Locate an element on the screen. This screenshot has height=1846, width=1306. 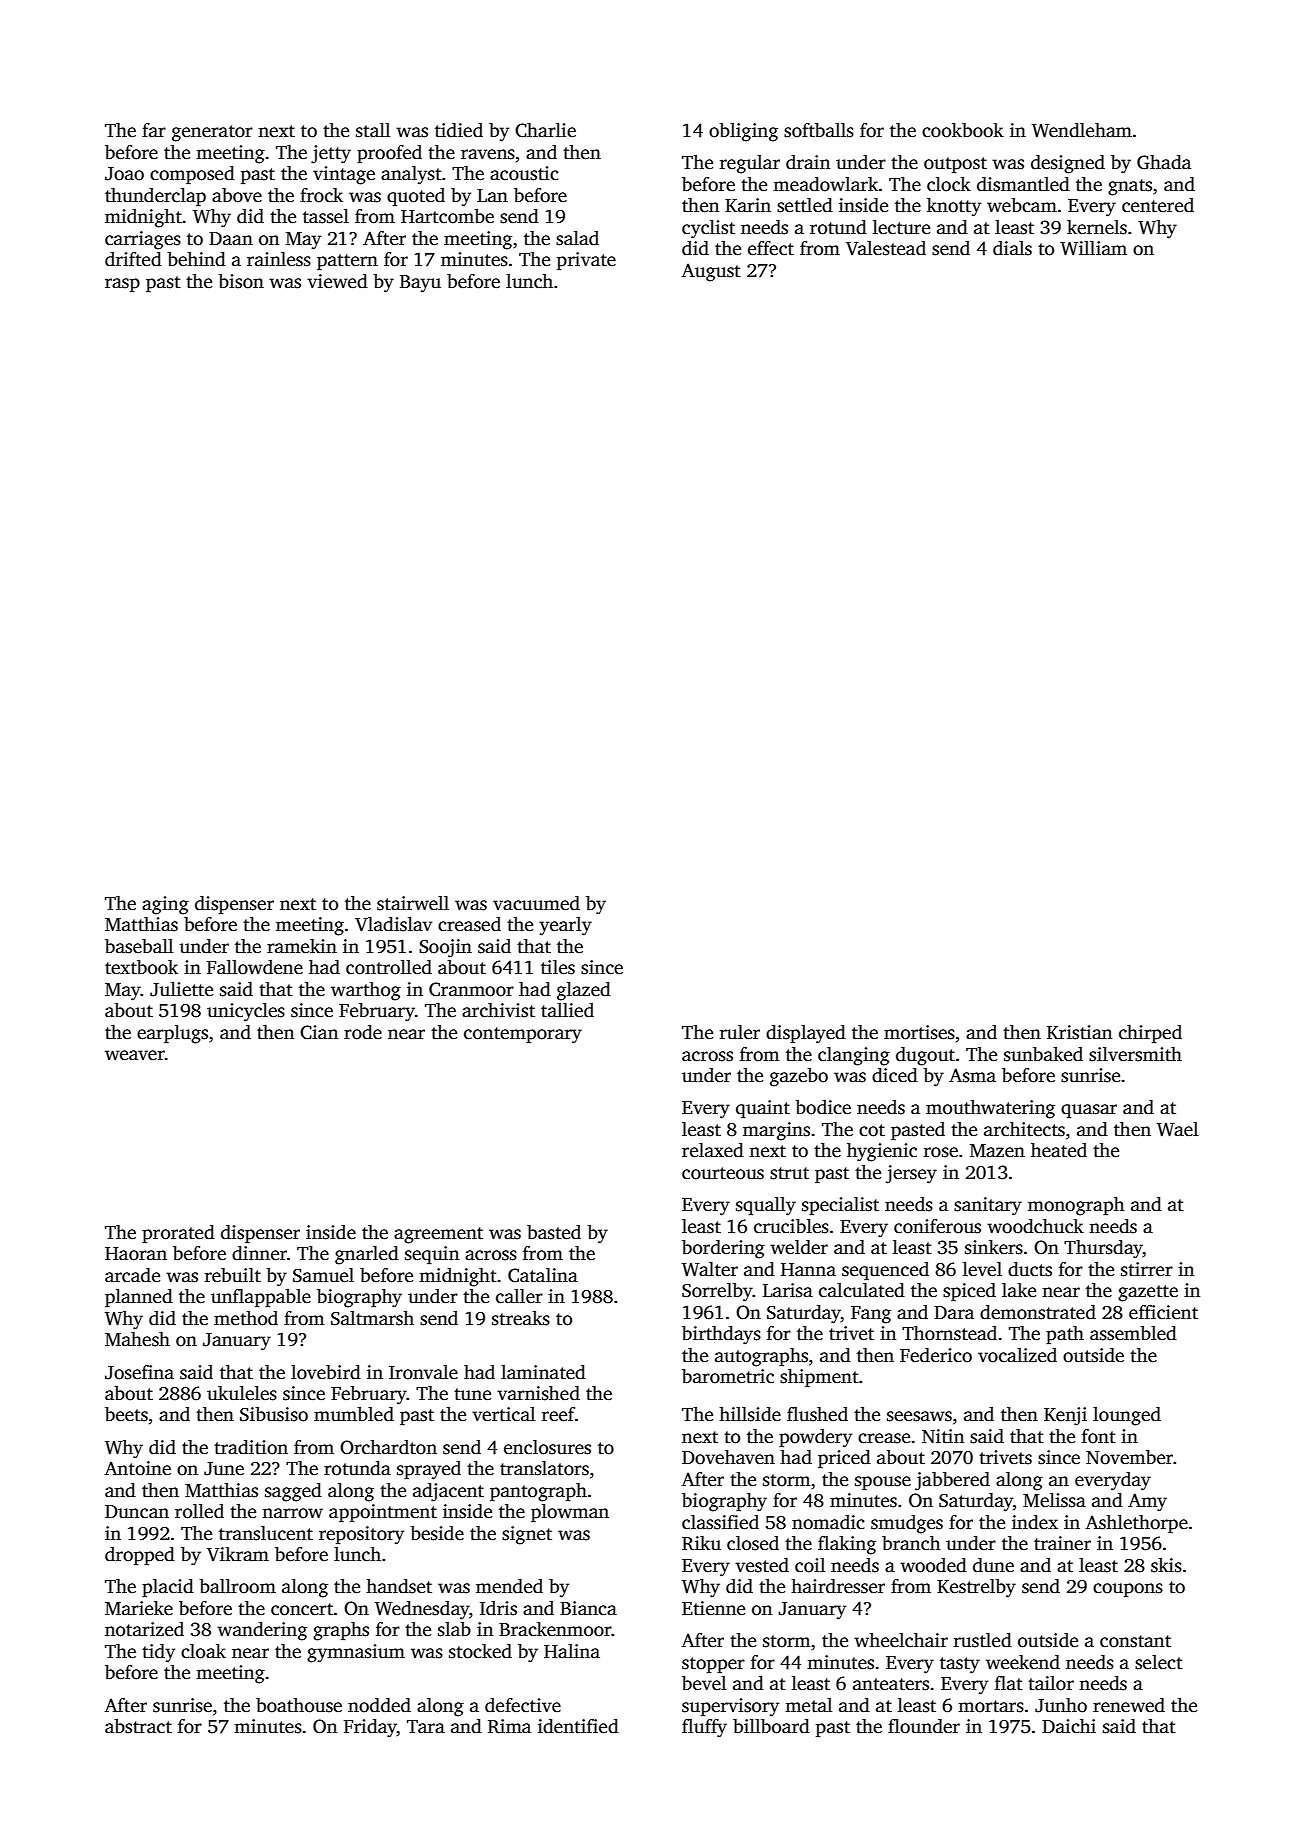
renewed is located at coordinates (1129, 1705).
